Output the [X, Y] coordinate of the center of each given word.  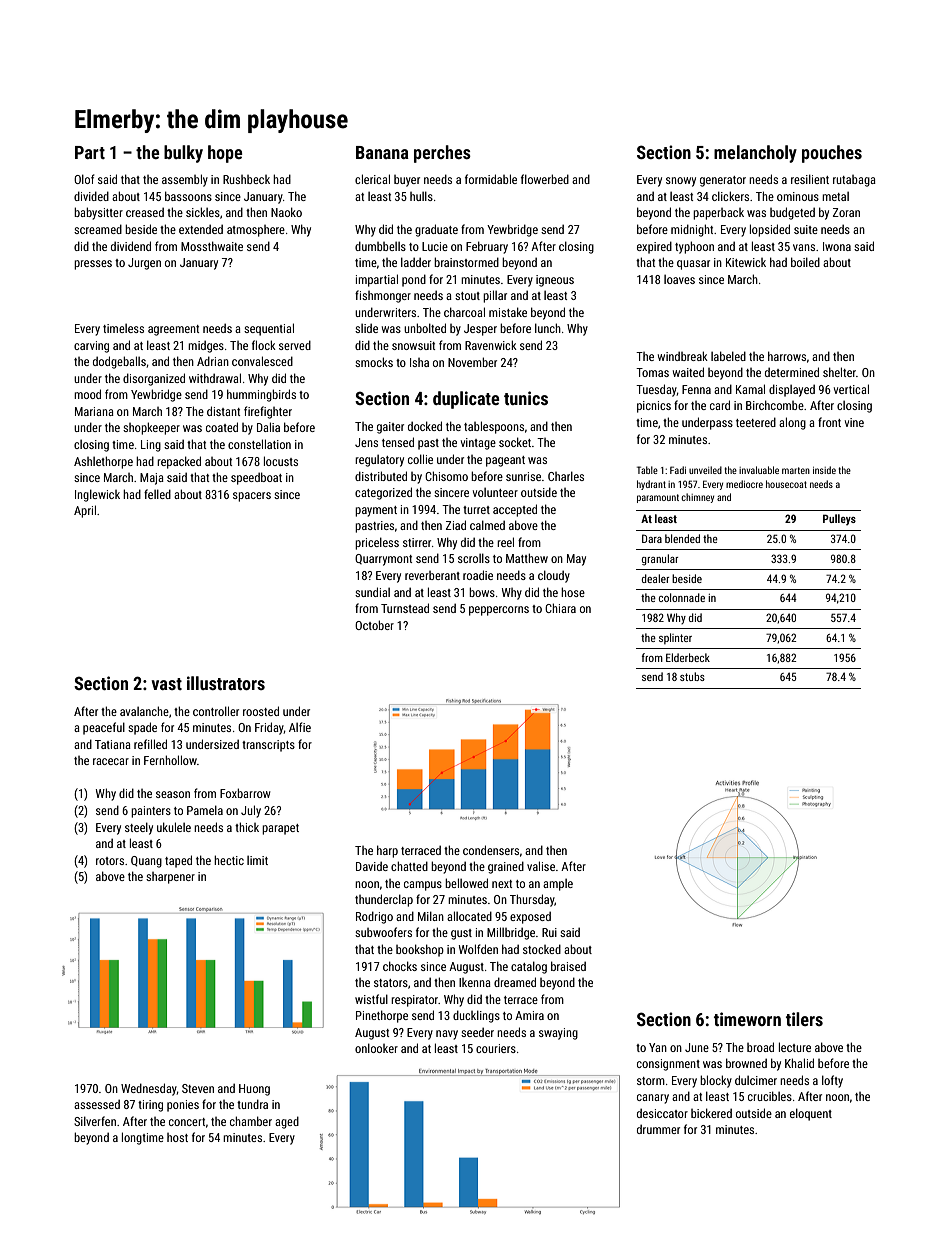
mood [87, 394]
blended [682, 538]
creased [145, 212]
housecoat [786, 484]
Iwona [837, 246]
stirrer [417, 542]
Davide [372, 866]
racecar [111, 761]
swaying [558, 1034]
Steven [198, 1088]
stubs [692, 676]
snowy [681, 182]
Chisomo [446, 476]
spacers [252, 497]
